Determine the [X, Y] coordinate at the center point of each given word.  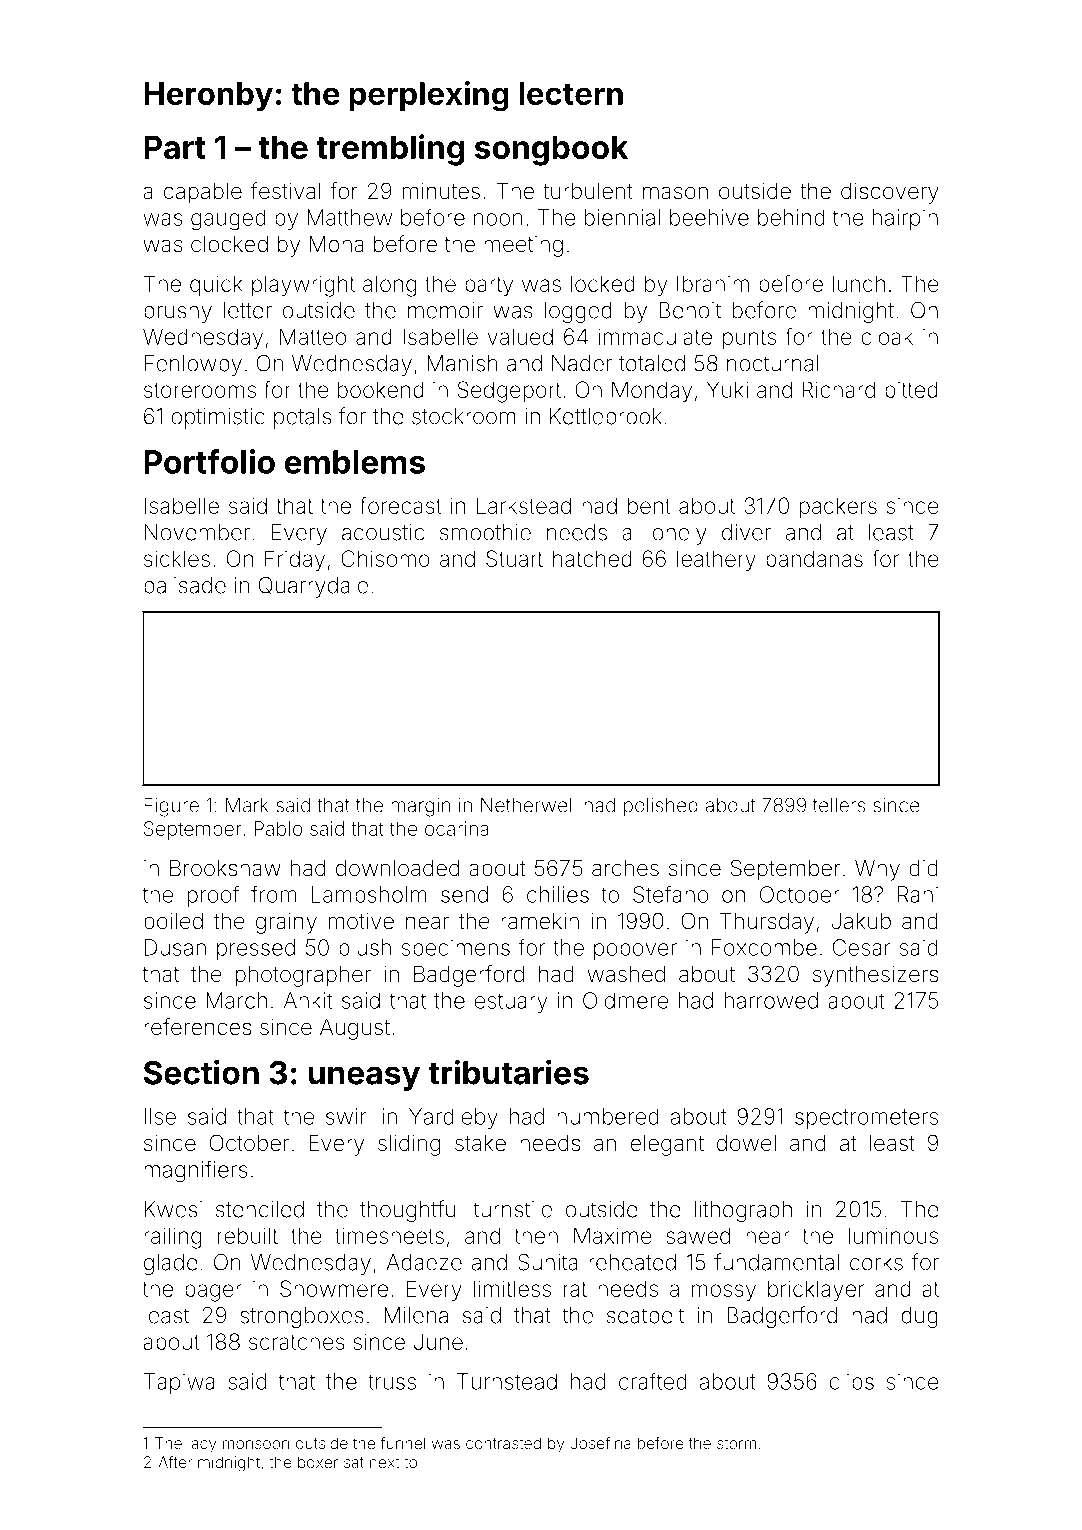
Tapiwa [179, 1383]
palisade [185, 587]
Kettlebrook [606, 416]
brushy [178, 312]
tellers [839, 805]
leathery [716, 561]
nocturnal [772, 363]
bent [649, 505]
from [273, 894]
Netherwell [528, 805]
